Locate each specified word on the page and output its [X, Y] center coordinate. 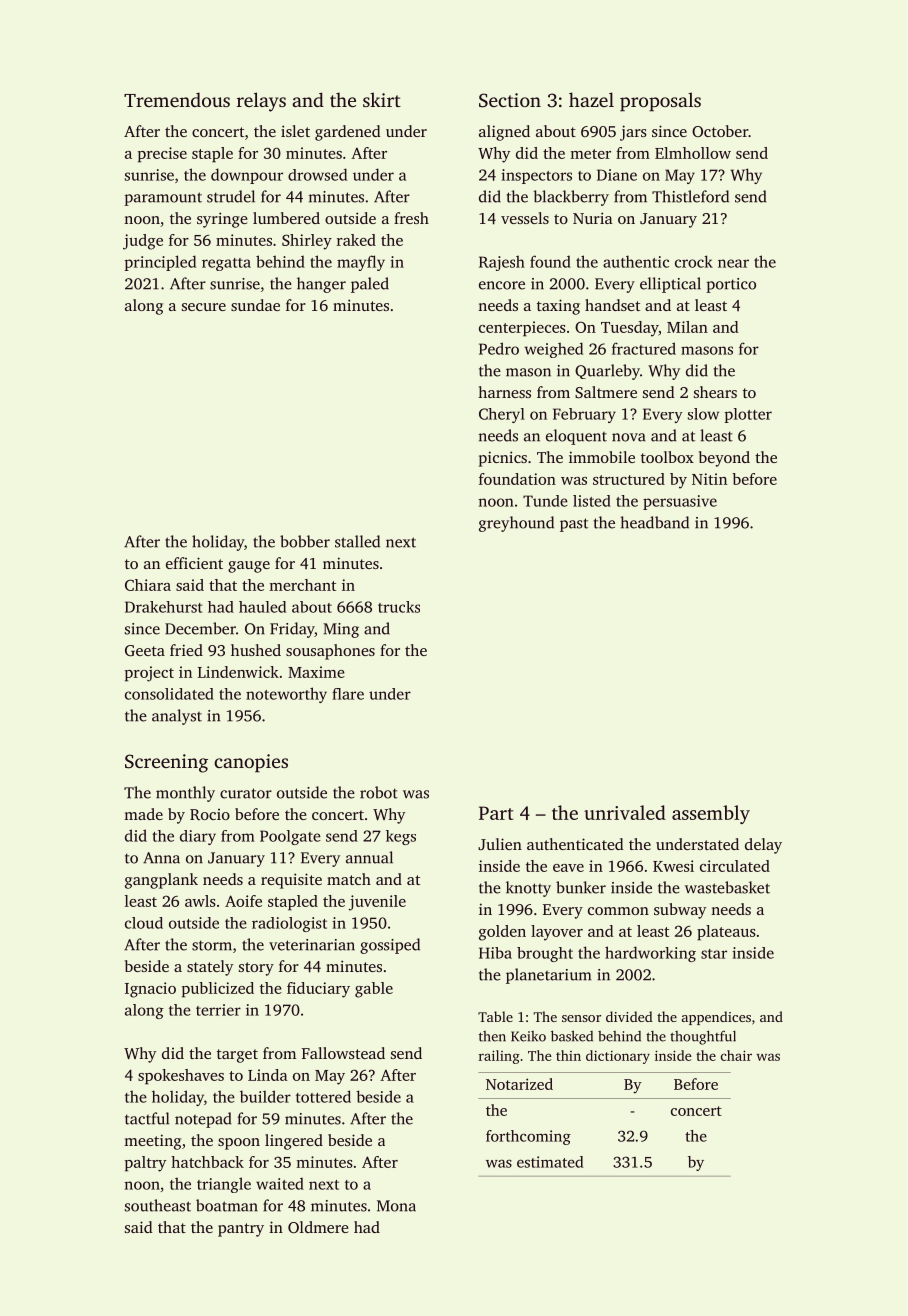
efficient [194, 563]
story [256, 969]
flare [348, 694]
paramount [163, 199]
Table [495, 1016]
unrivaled [625, 812]
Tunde [545, 501]
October [720, 131]
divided [629, 1016]
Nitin [709, 479]
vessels [525, 218]
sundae [255, 305]
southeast [158, 1205]
